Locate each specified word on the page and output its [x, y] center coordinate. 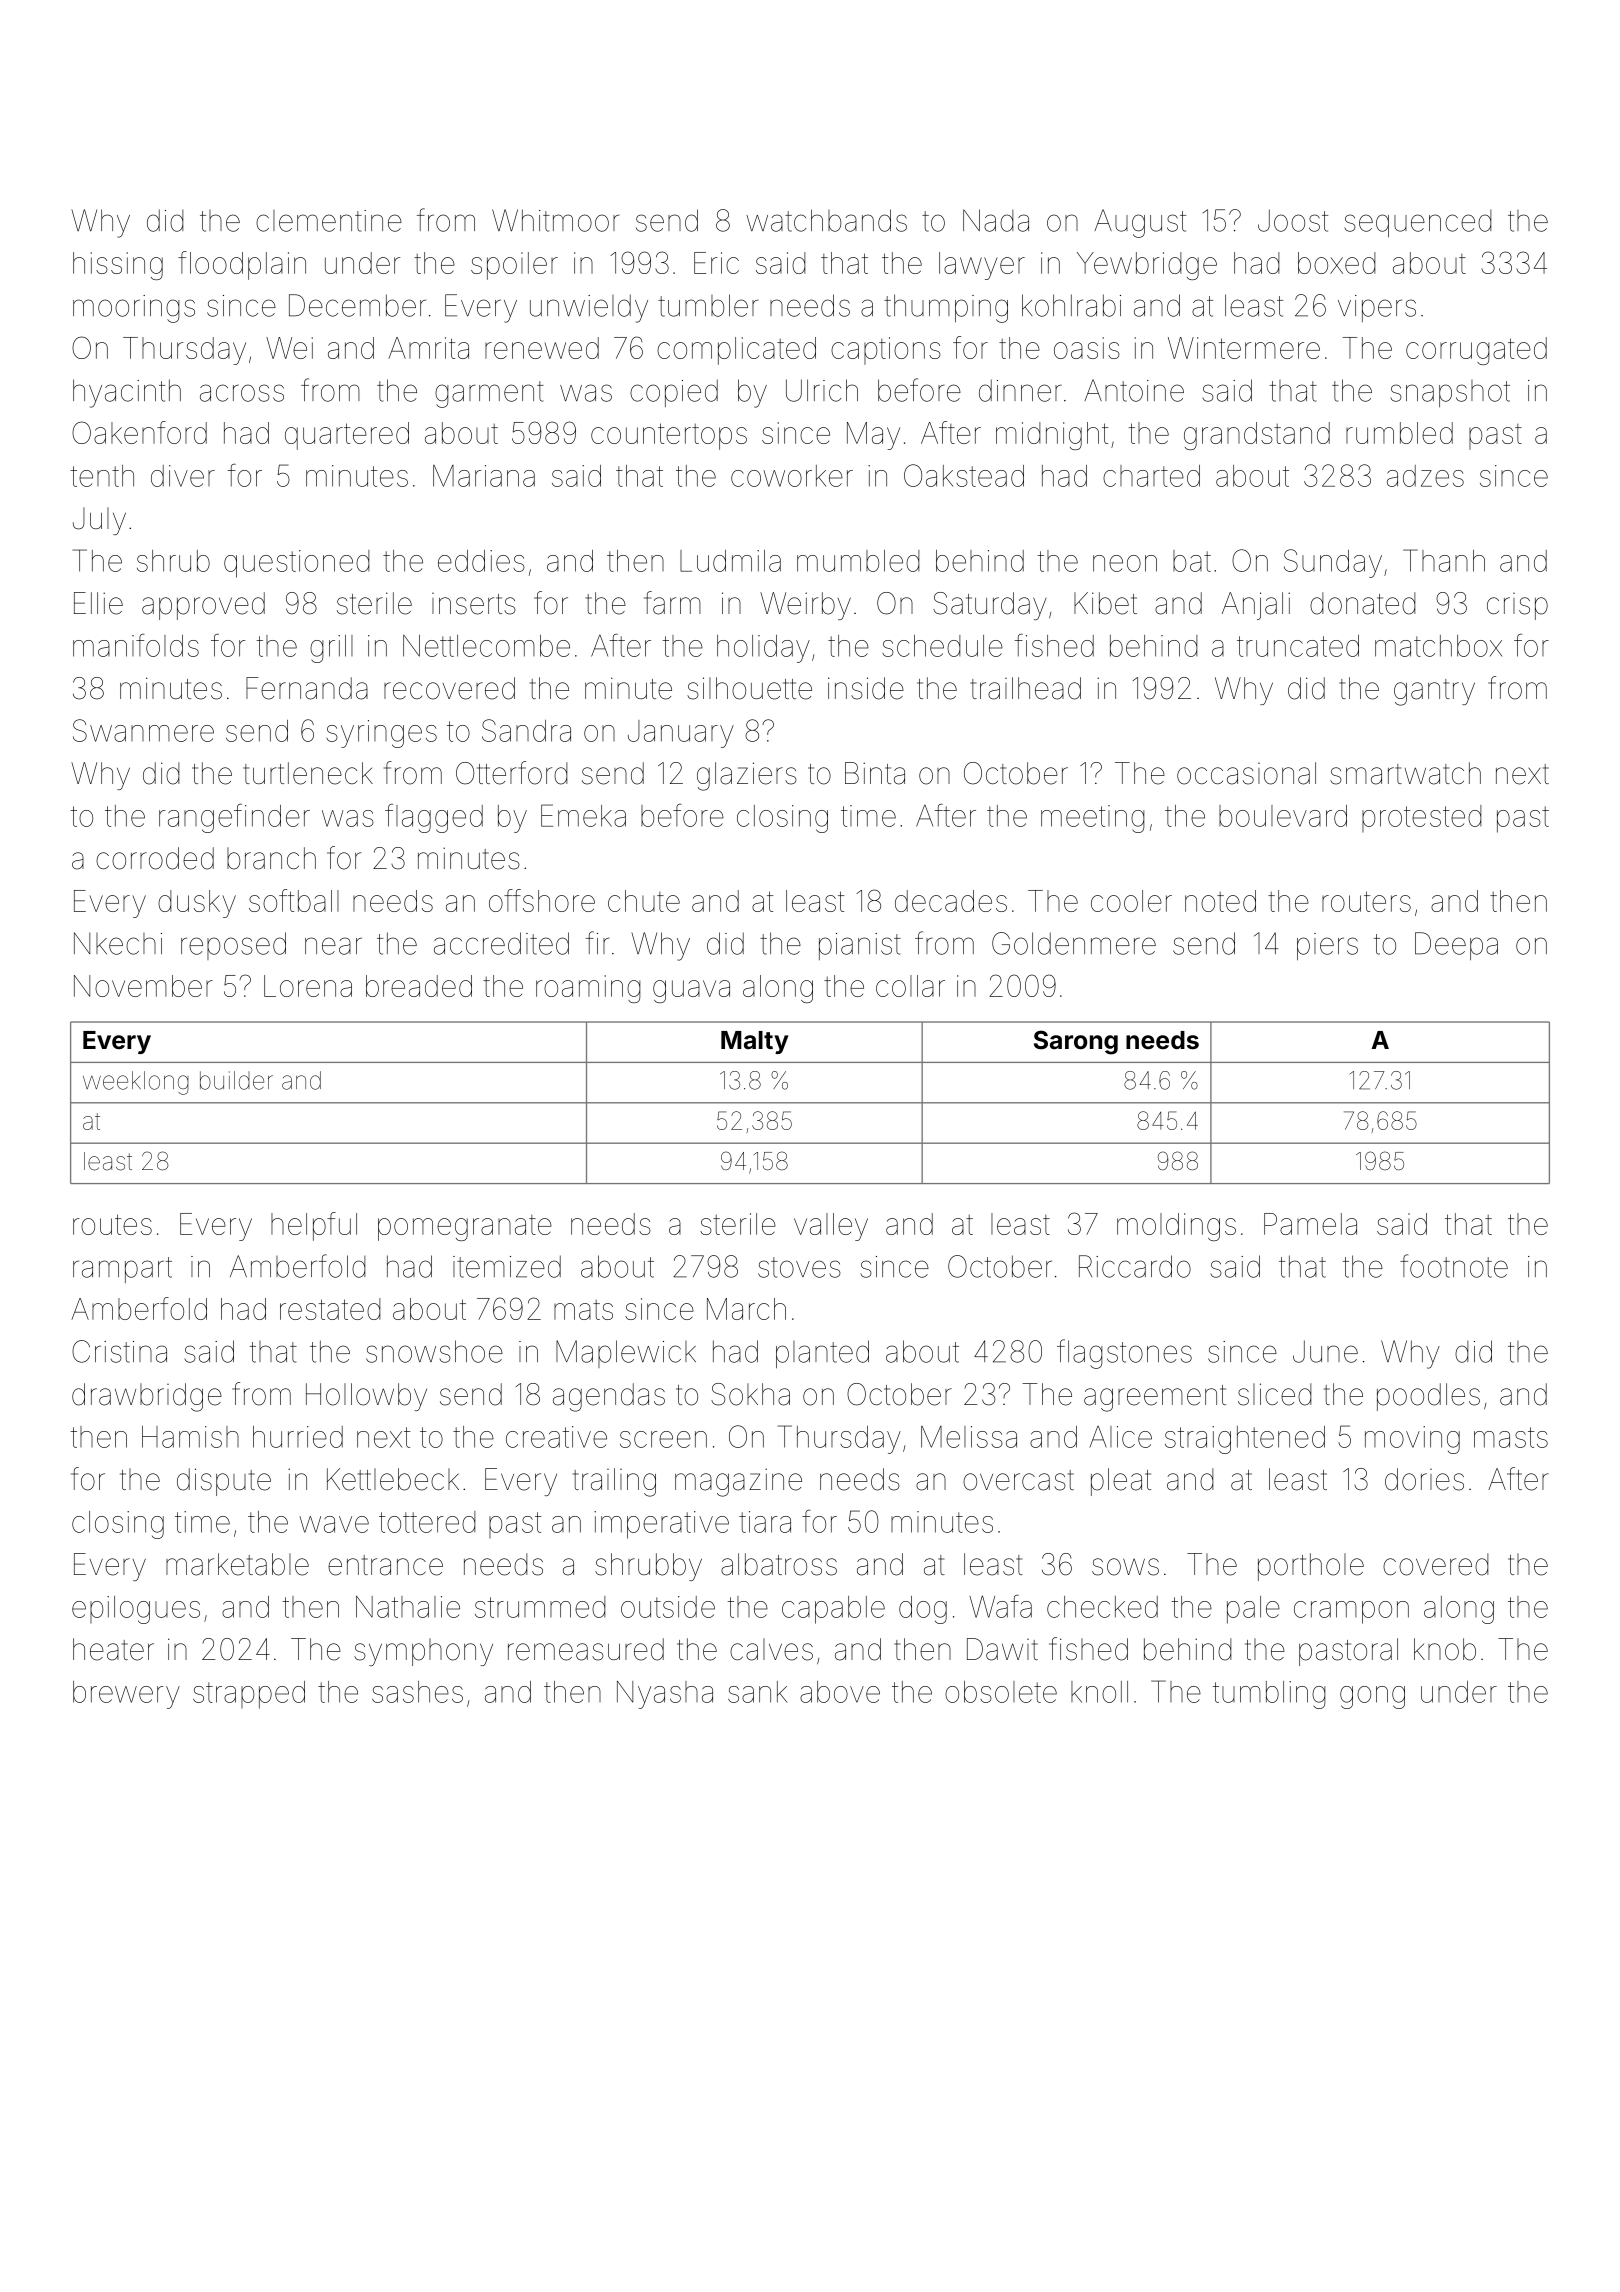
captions [886, 351]
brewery [126, 1695]
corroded [155, 858]
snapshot [1450, 393]
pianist [860, 946]
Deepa [1456, 946]
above [840, 1692]
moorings [134, 309]
